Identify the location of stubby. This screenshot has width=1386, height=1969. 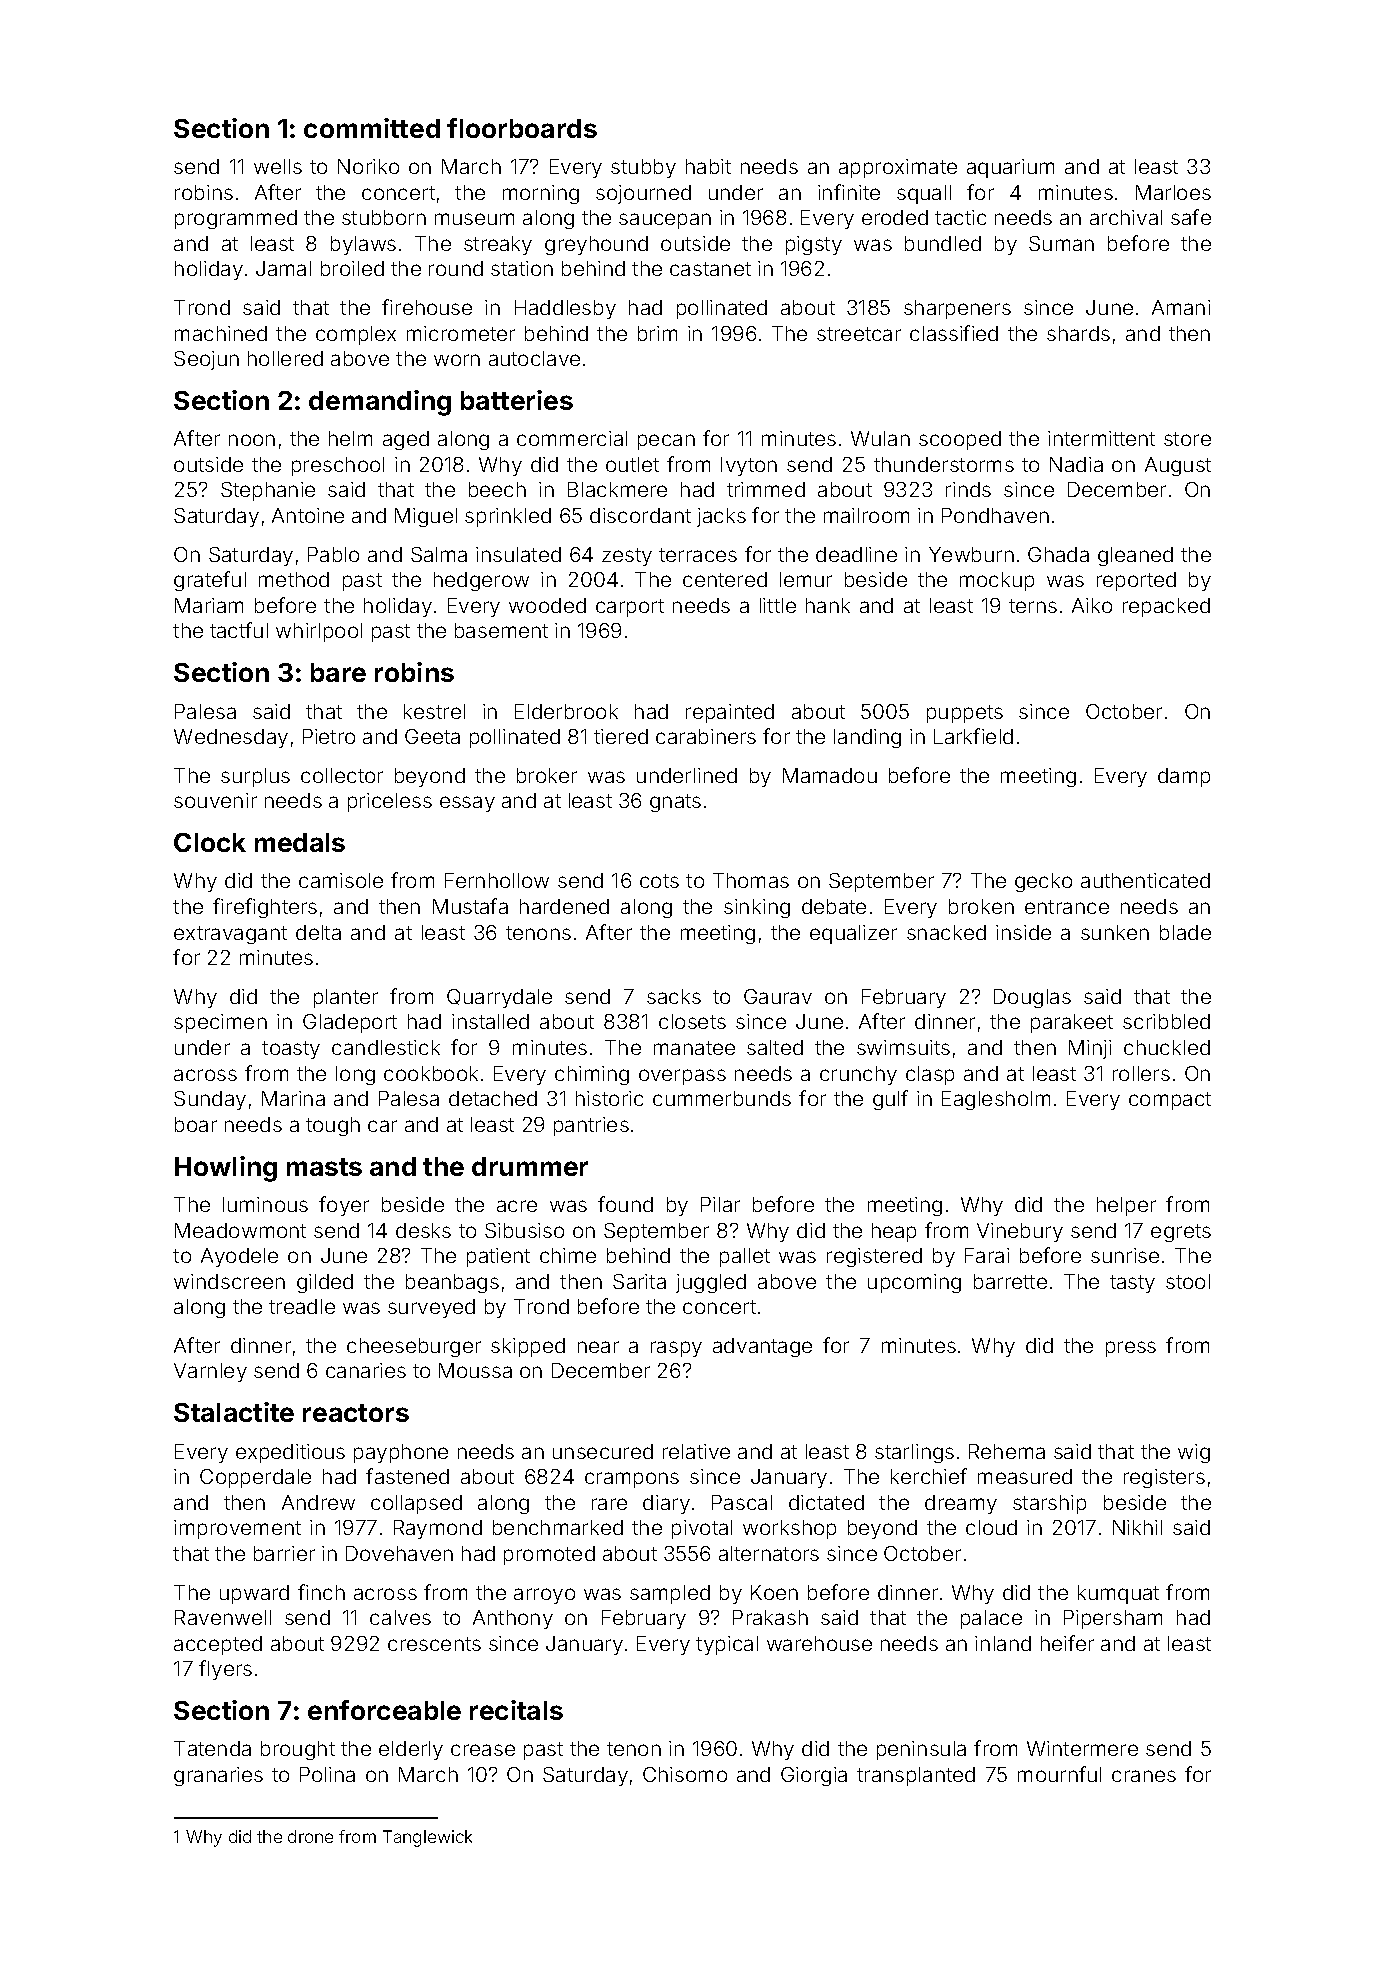
(643, 168).
